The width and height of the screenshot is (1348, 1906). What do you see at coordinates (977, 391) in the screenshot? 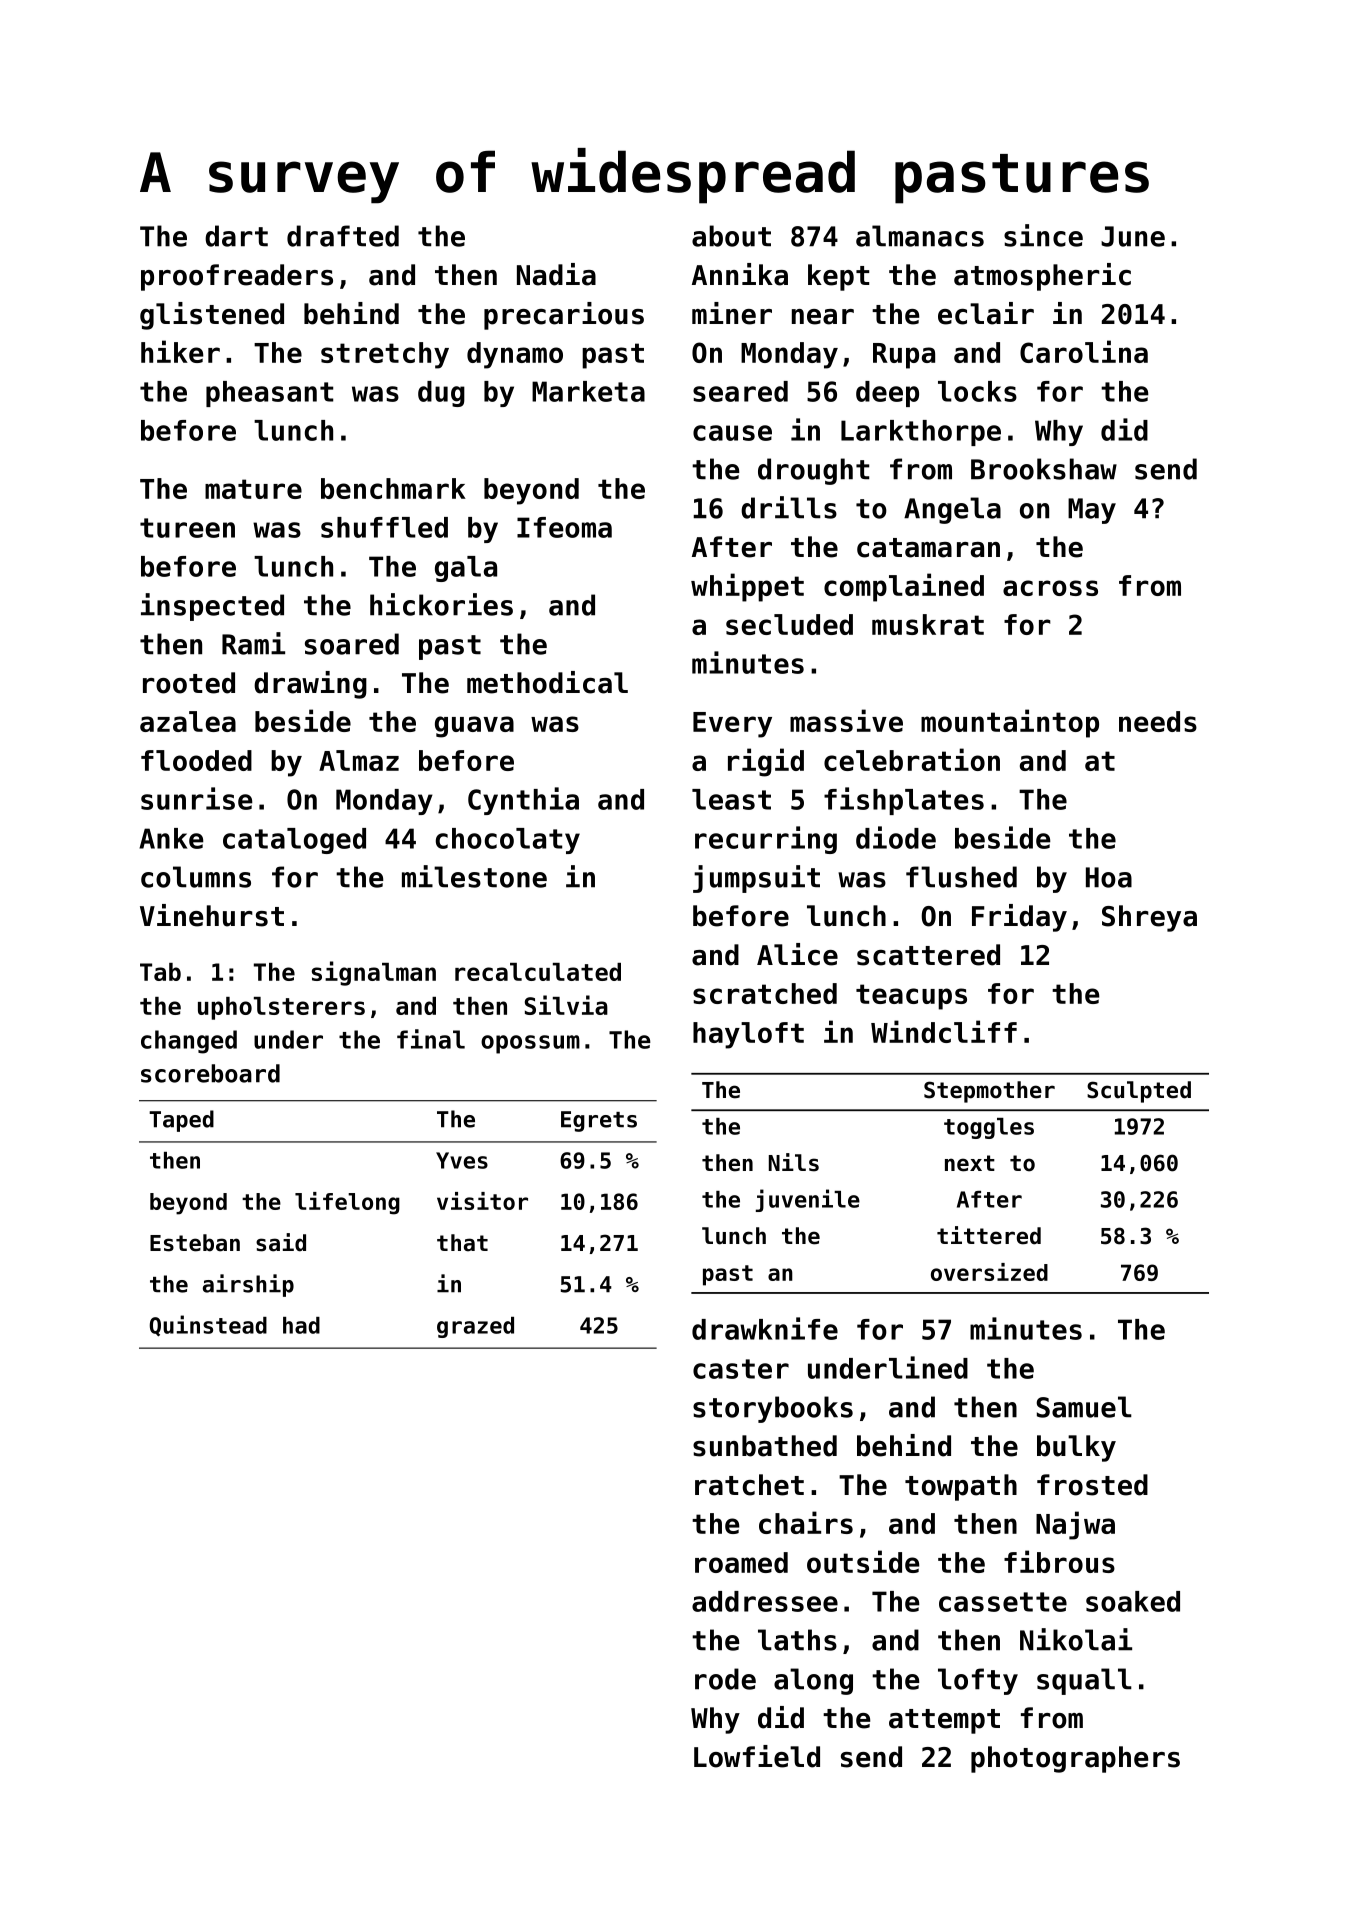
I see `locks` at bounding box center [977, 391].
